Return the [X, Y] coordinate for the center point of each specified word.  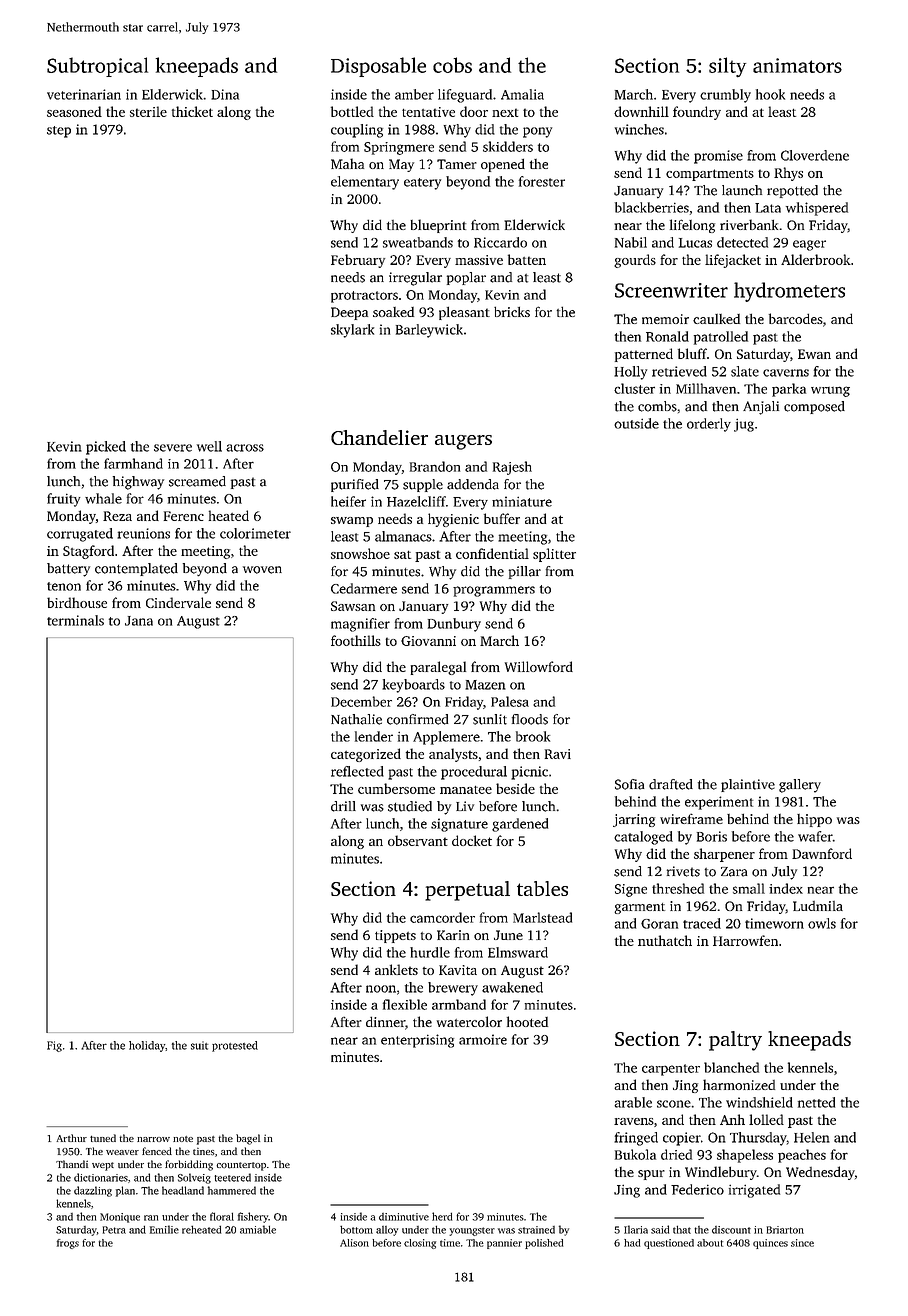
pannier [504, 1244]
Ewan [814, 354]
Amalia [522, 94]
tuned [103, 1138]
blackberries [652, 207]
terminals [75, 620]
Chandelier [379, 437]
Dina [225, 94]
